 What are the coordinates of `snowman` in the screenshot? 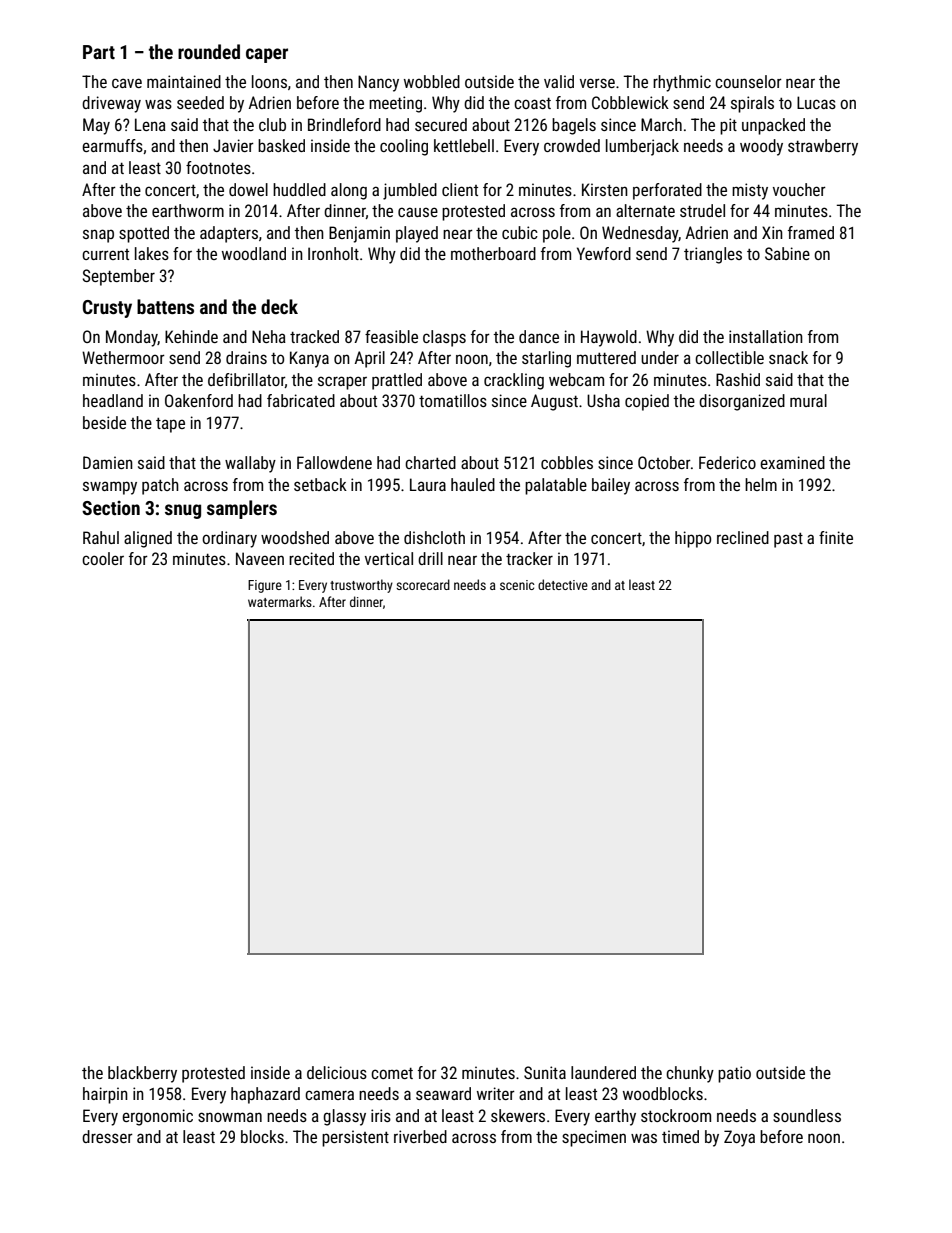 It's located at (230, 1117).
